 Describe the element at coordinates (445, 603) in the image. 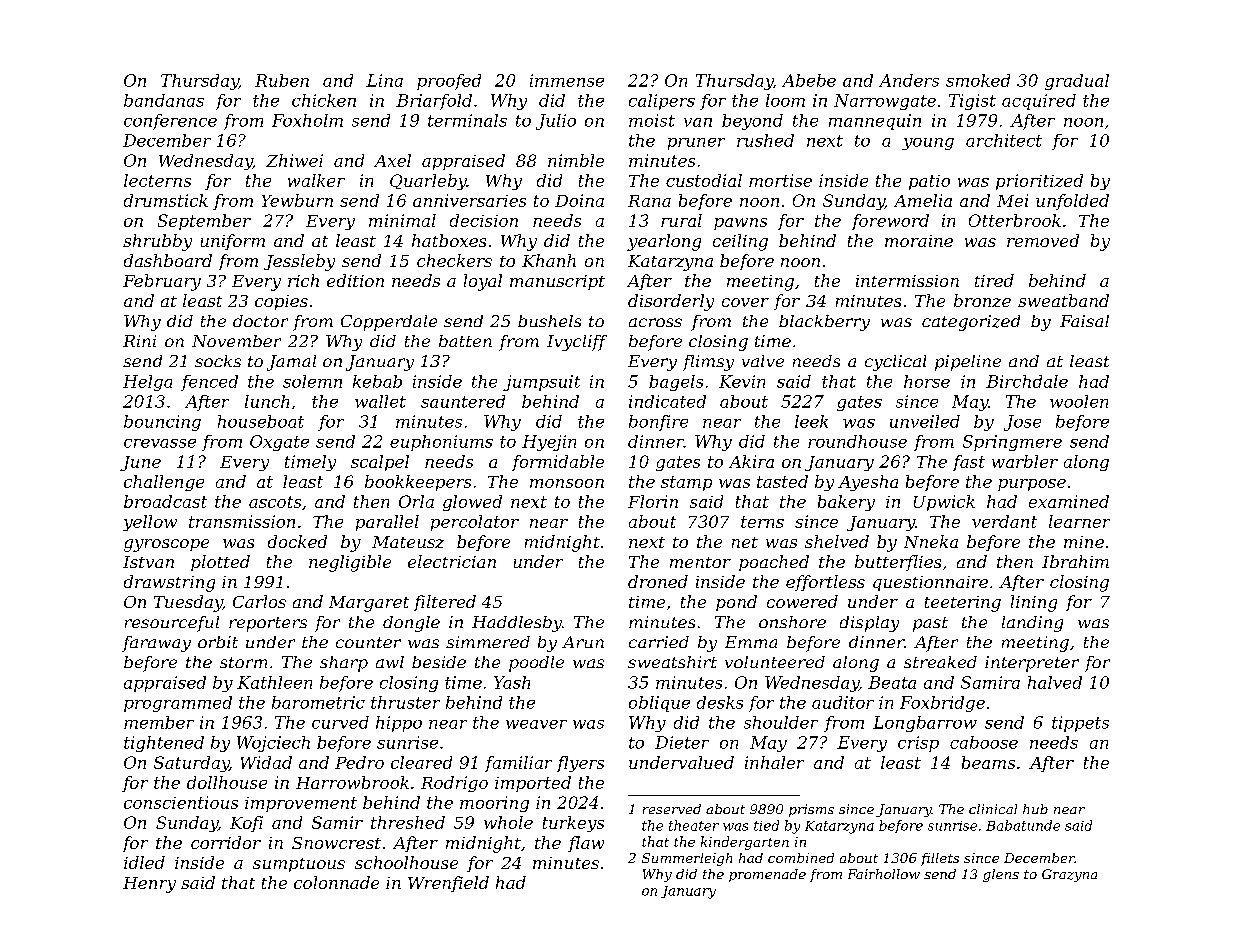

I see `filtered` at that location.
